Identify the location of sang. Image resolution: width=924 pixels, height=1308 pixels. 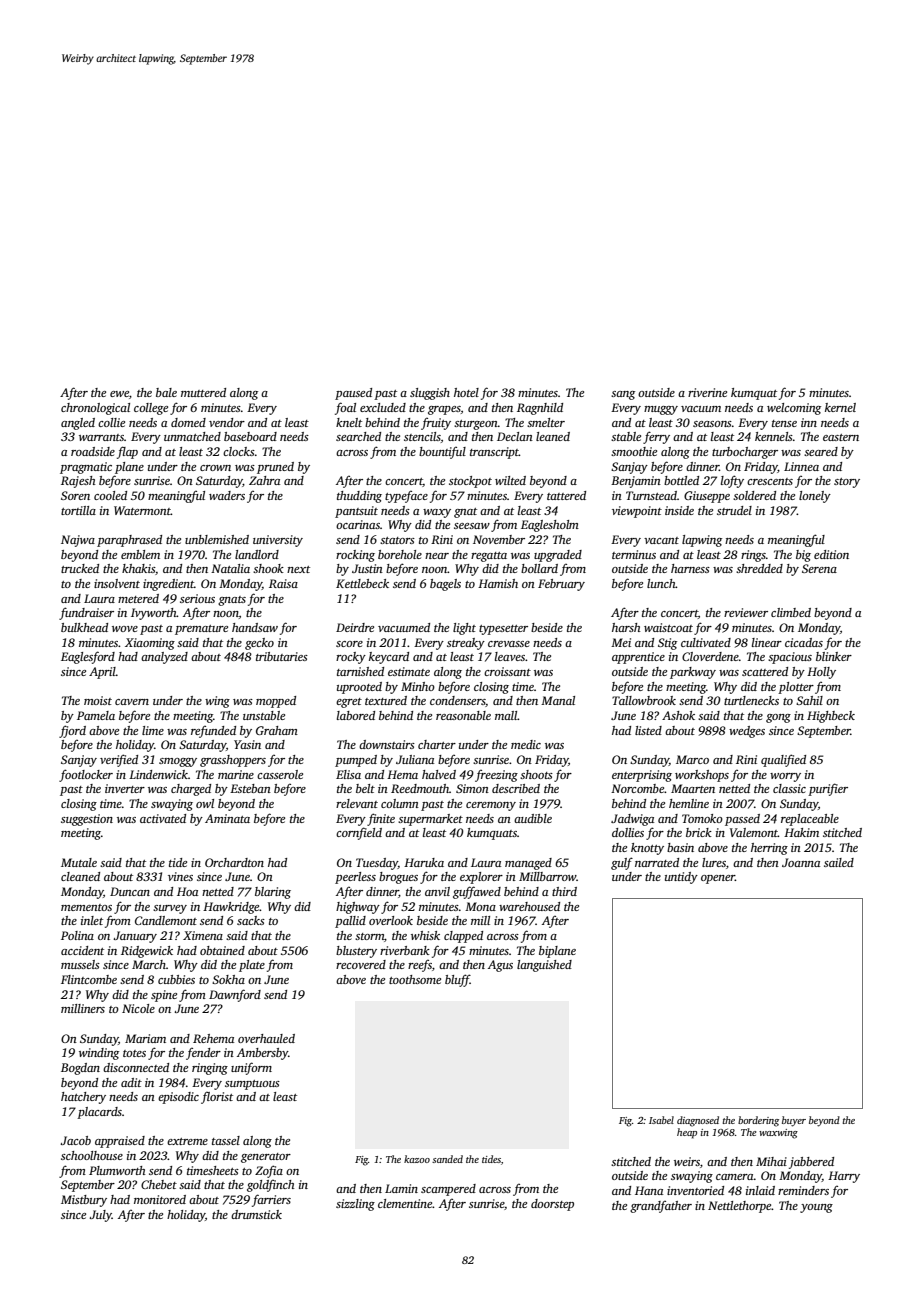
(623, 395).
